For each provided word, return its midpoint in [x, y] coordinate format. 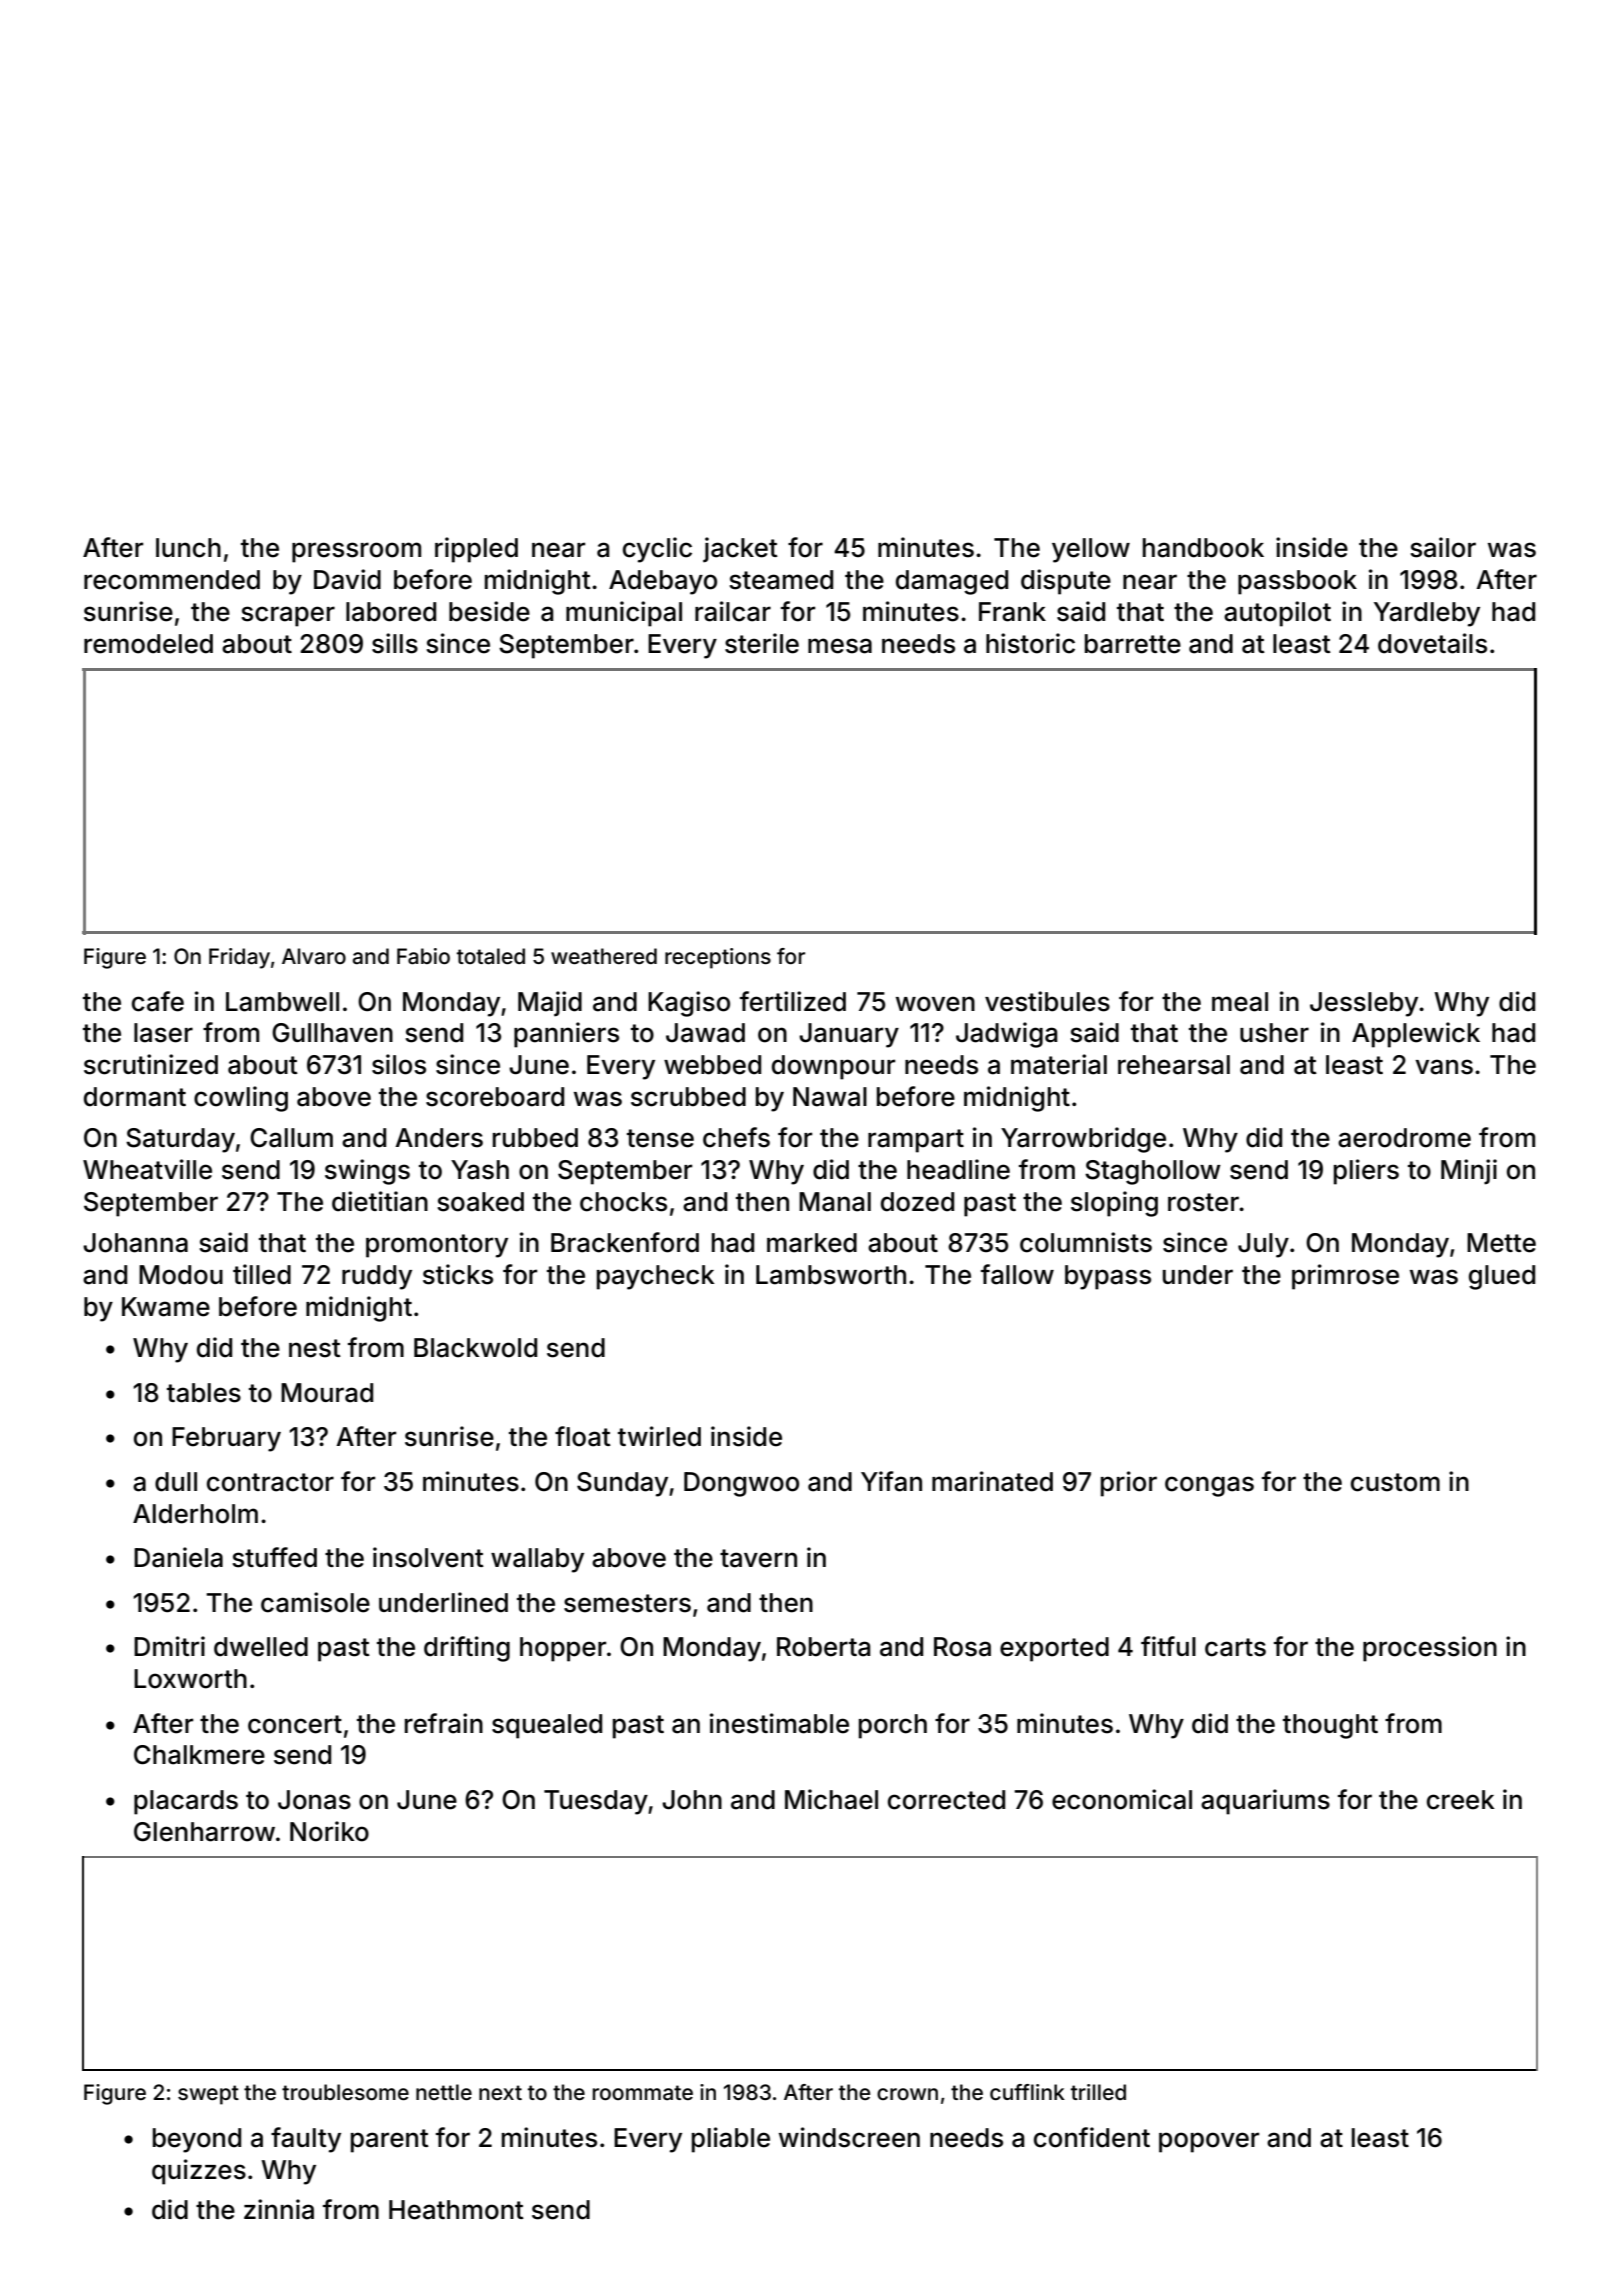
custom [1395, 1482]
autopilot [1277, 614]
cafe [158, 1001]
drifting [467, 1649]
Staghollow [1153, 1172]
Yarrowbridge [1083, 1140]
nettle [444, 2092]
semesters [627, 1603]
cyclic [657, 550]
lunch [188, 548]
